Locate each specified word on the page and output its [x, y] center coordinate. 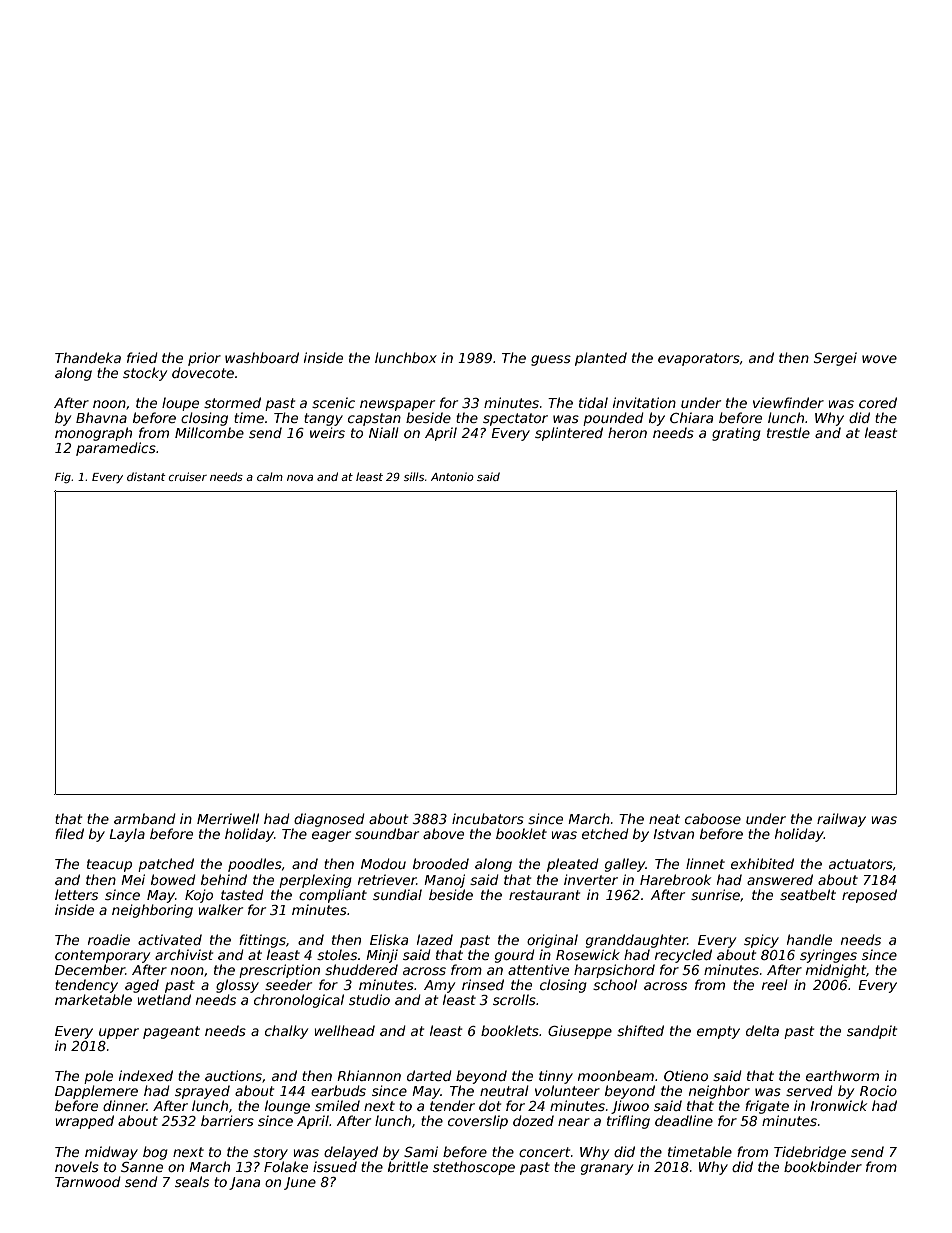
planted [601, 359]
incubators [488, 818]
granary [607, 1169]
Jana [244, 1183]
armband [145, 818]
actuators [861, 864]
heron [627, 432]
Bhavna [101, 417]
